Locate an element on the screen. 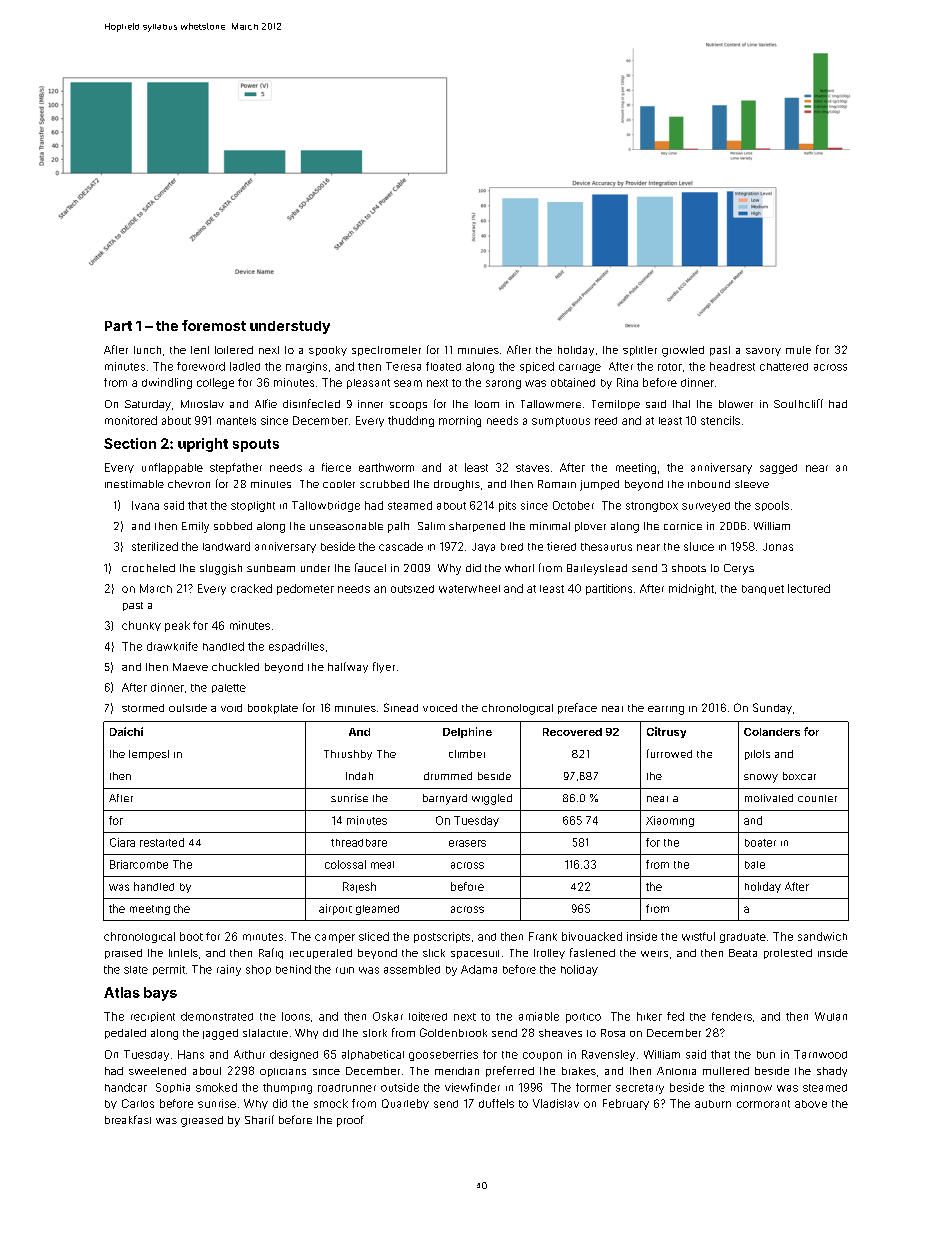  restarted is located at coordinates (162, 842).
